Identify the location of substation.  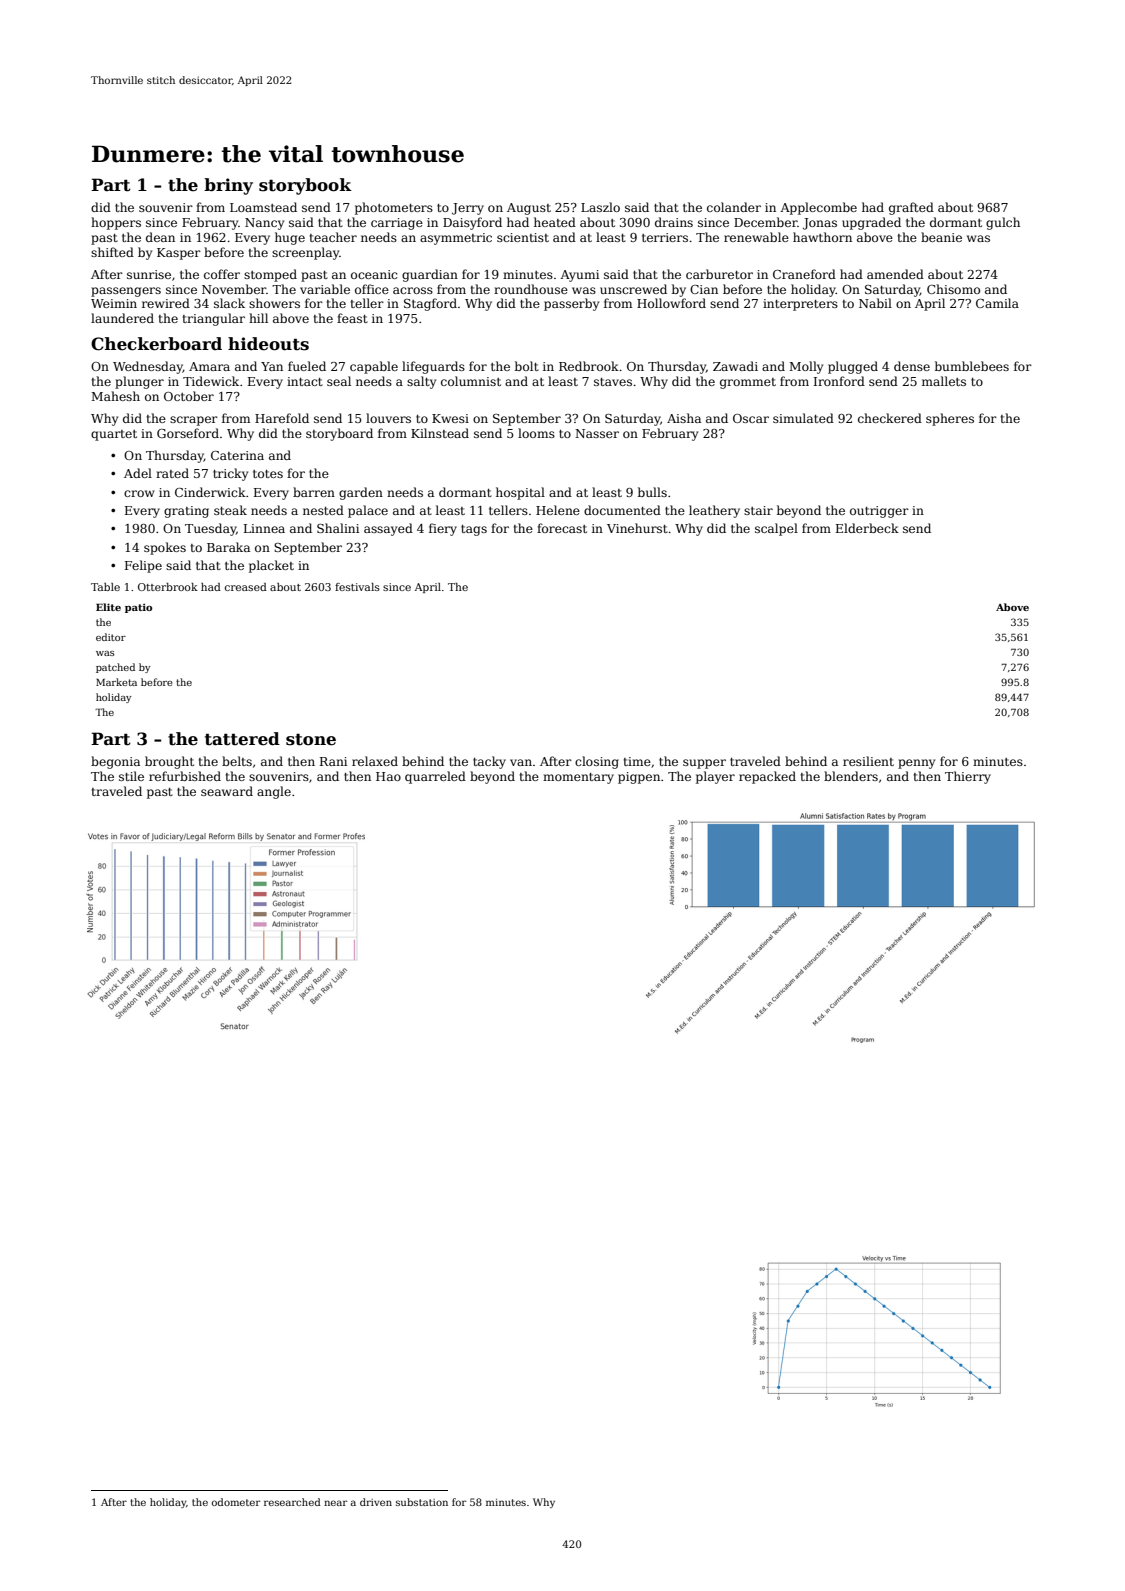
(422, 1502).
